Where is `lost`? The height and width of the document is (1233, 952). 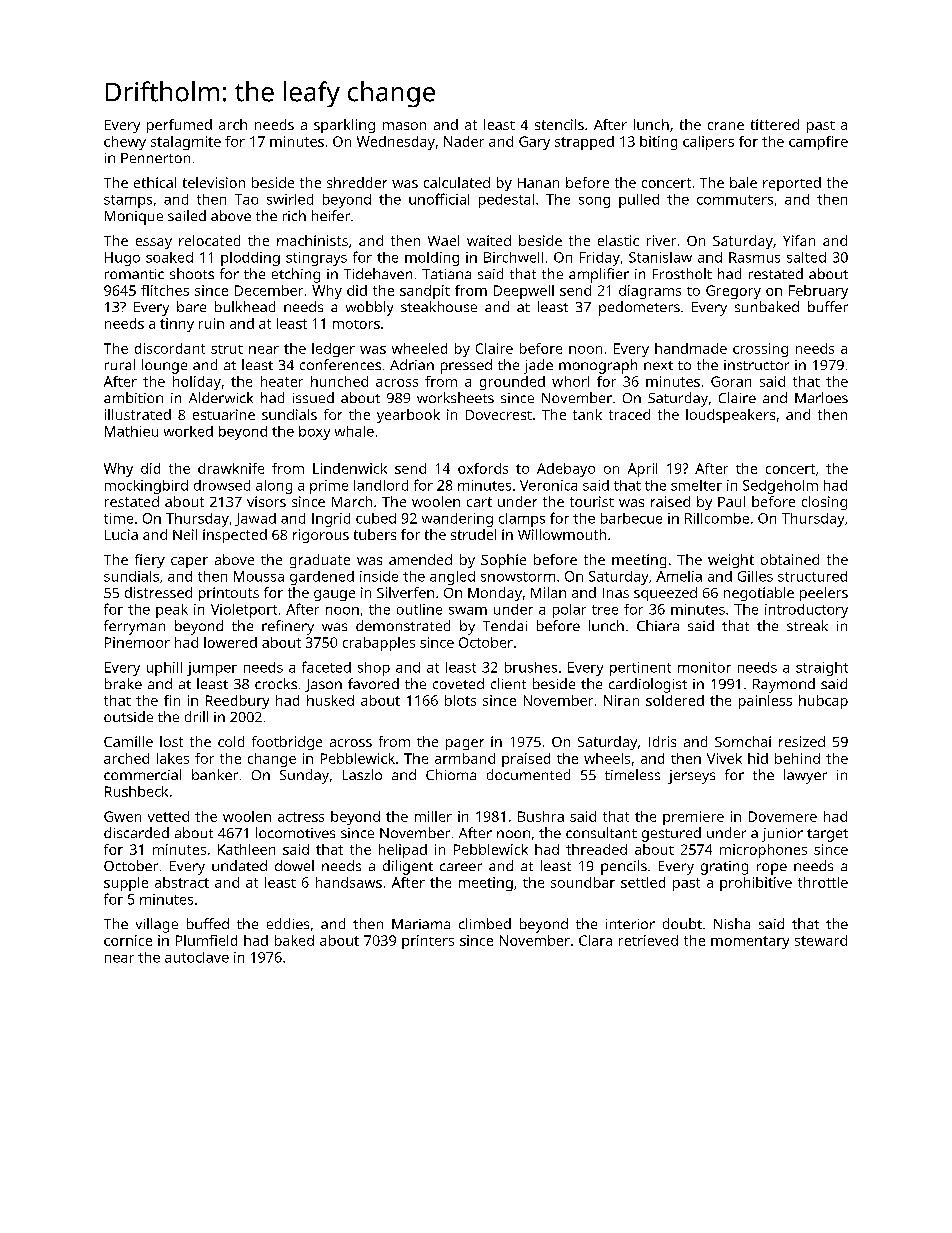
lost is located at coordinates (171, 741).
